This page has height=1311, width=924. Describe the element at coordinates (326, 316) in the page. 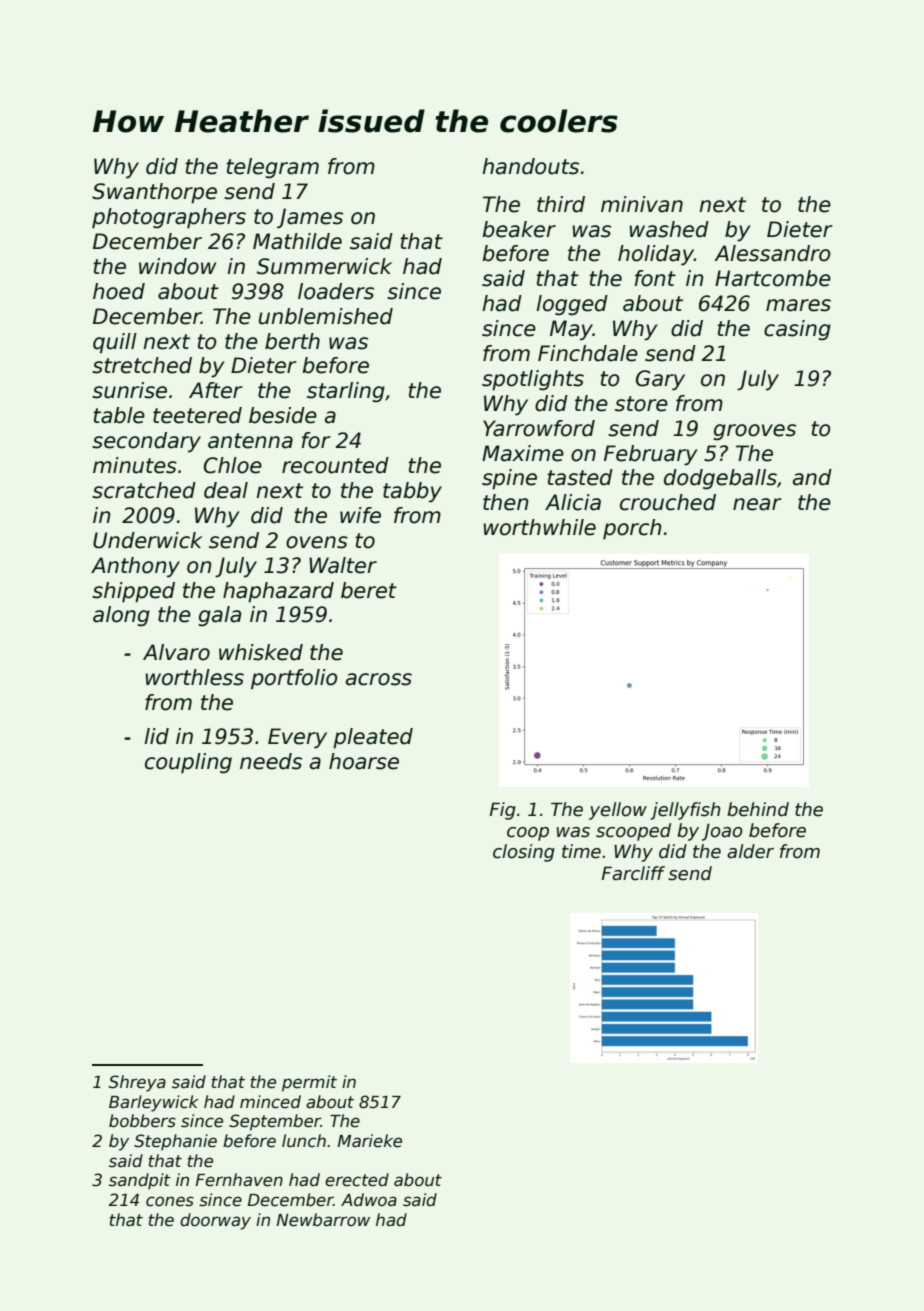

I see `unblemished` at that location.
